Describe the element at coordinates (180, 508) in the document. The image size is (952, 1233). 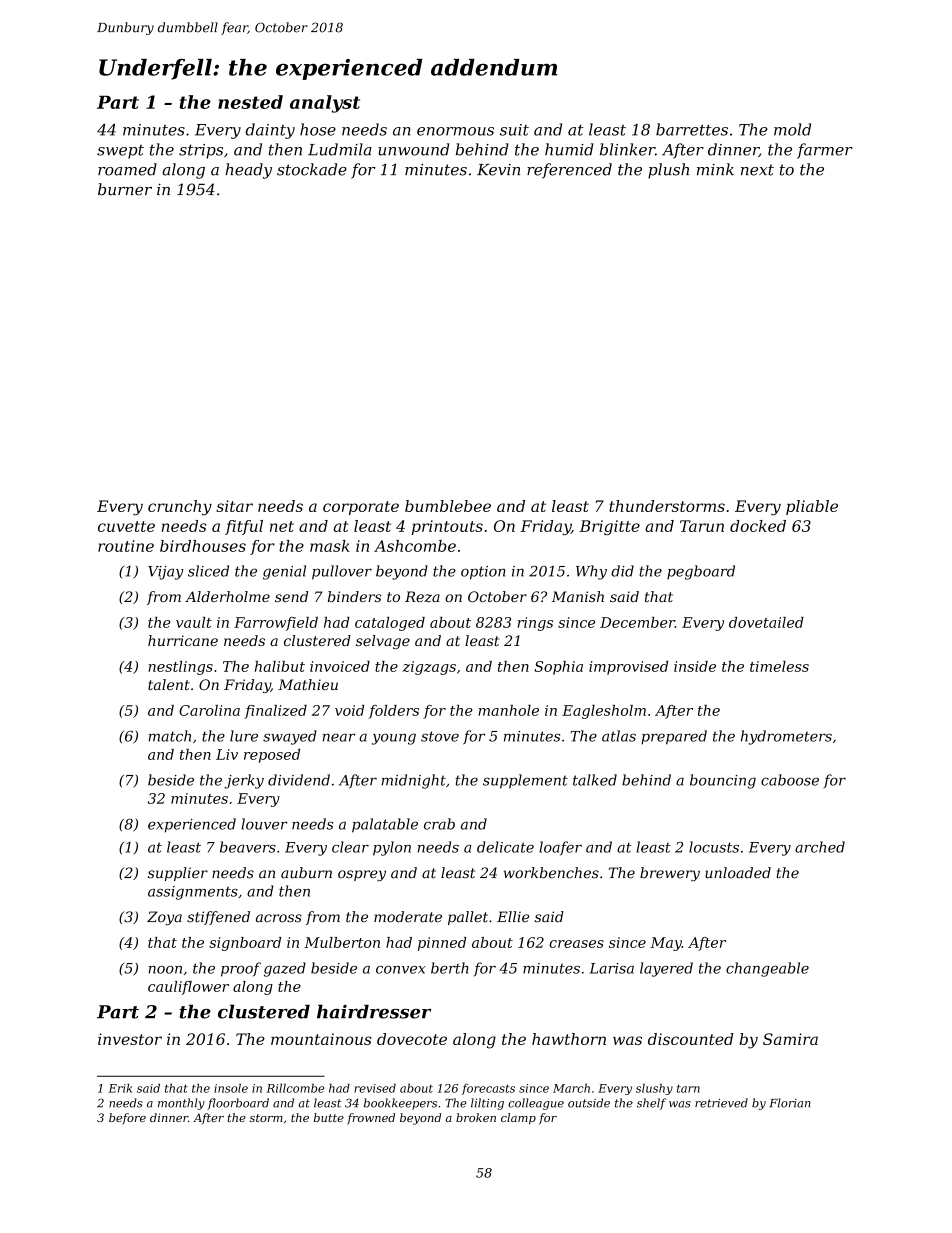
I see `crunchy` at that location.
